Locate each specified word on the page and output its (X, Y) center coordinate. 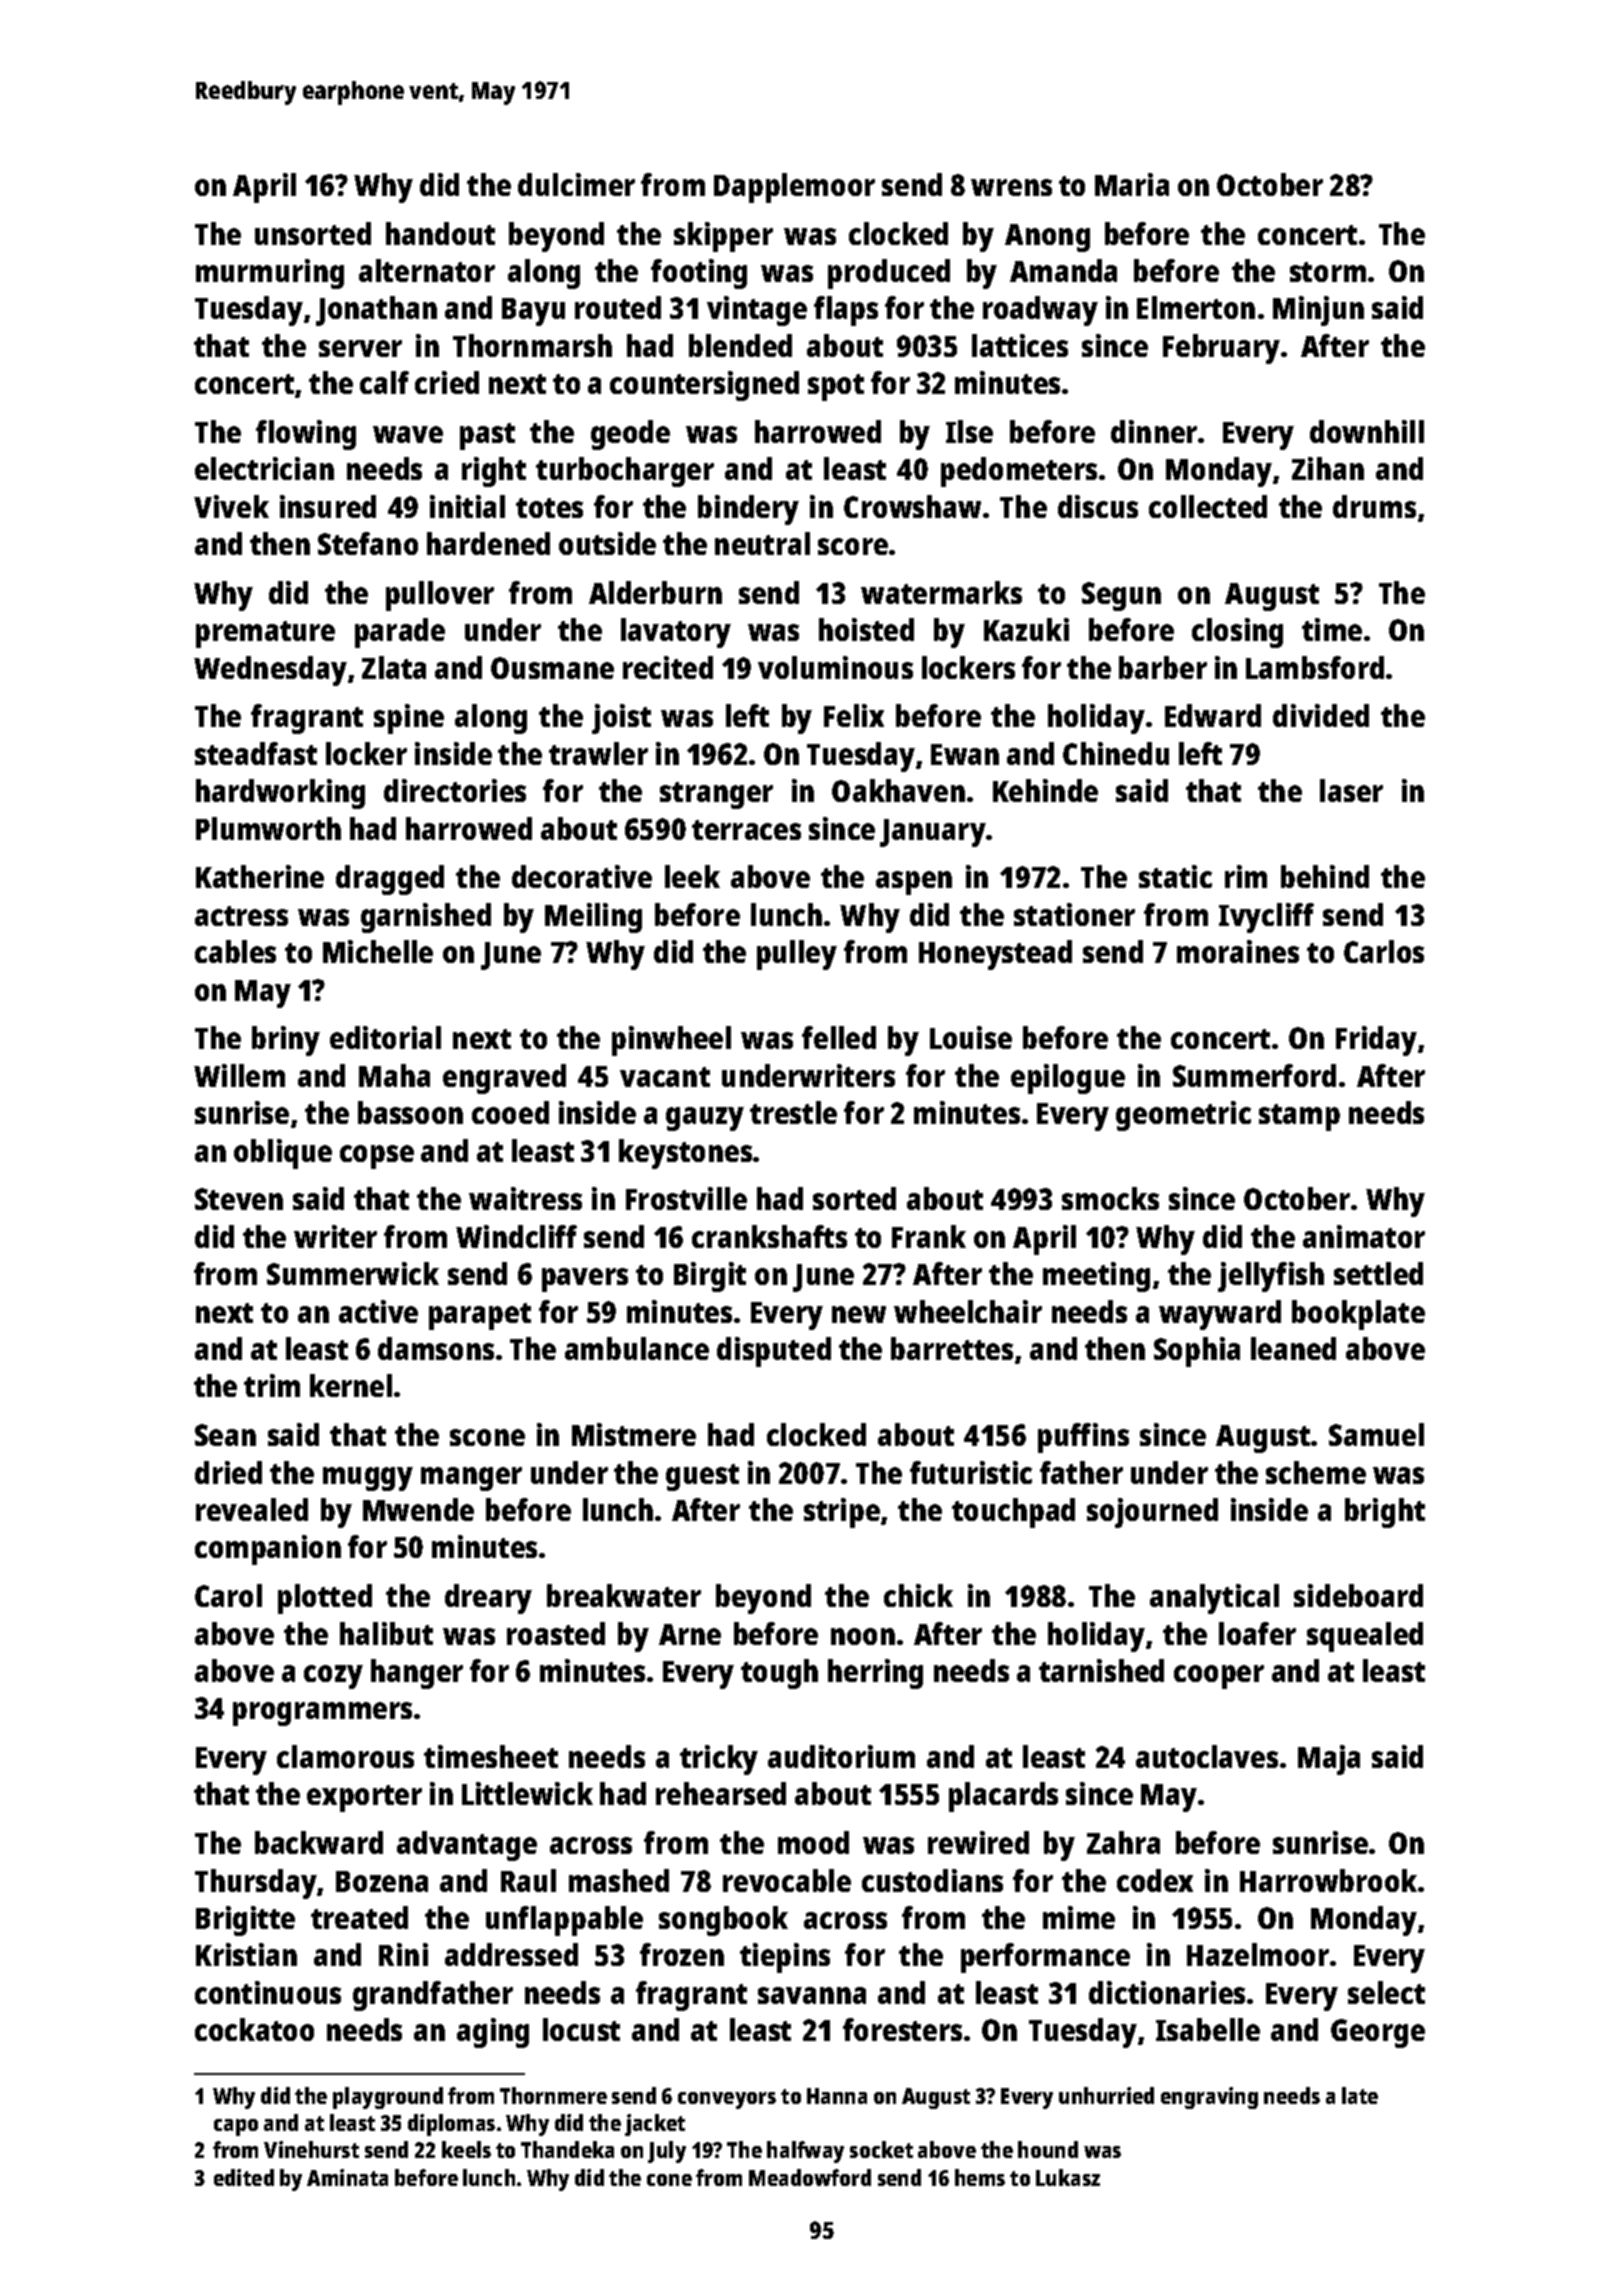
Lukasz (1068, 2177)
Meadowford (810, 2177)
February (1221, 349)
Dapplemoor (794, 188)
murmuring (270, 274)
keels (466, 2149)
